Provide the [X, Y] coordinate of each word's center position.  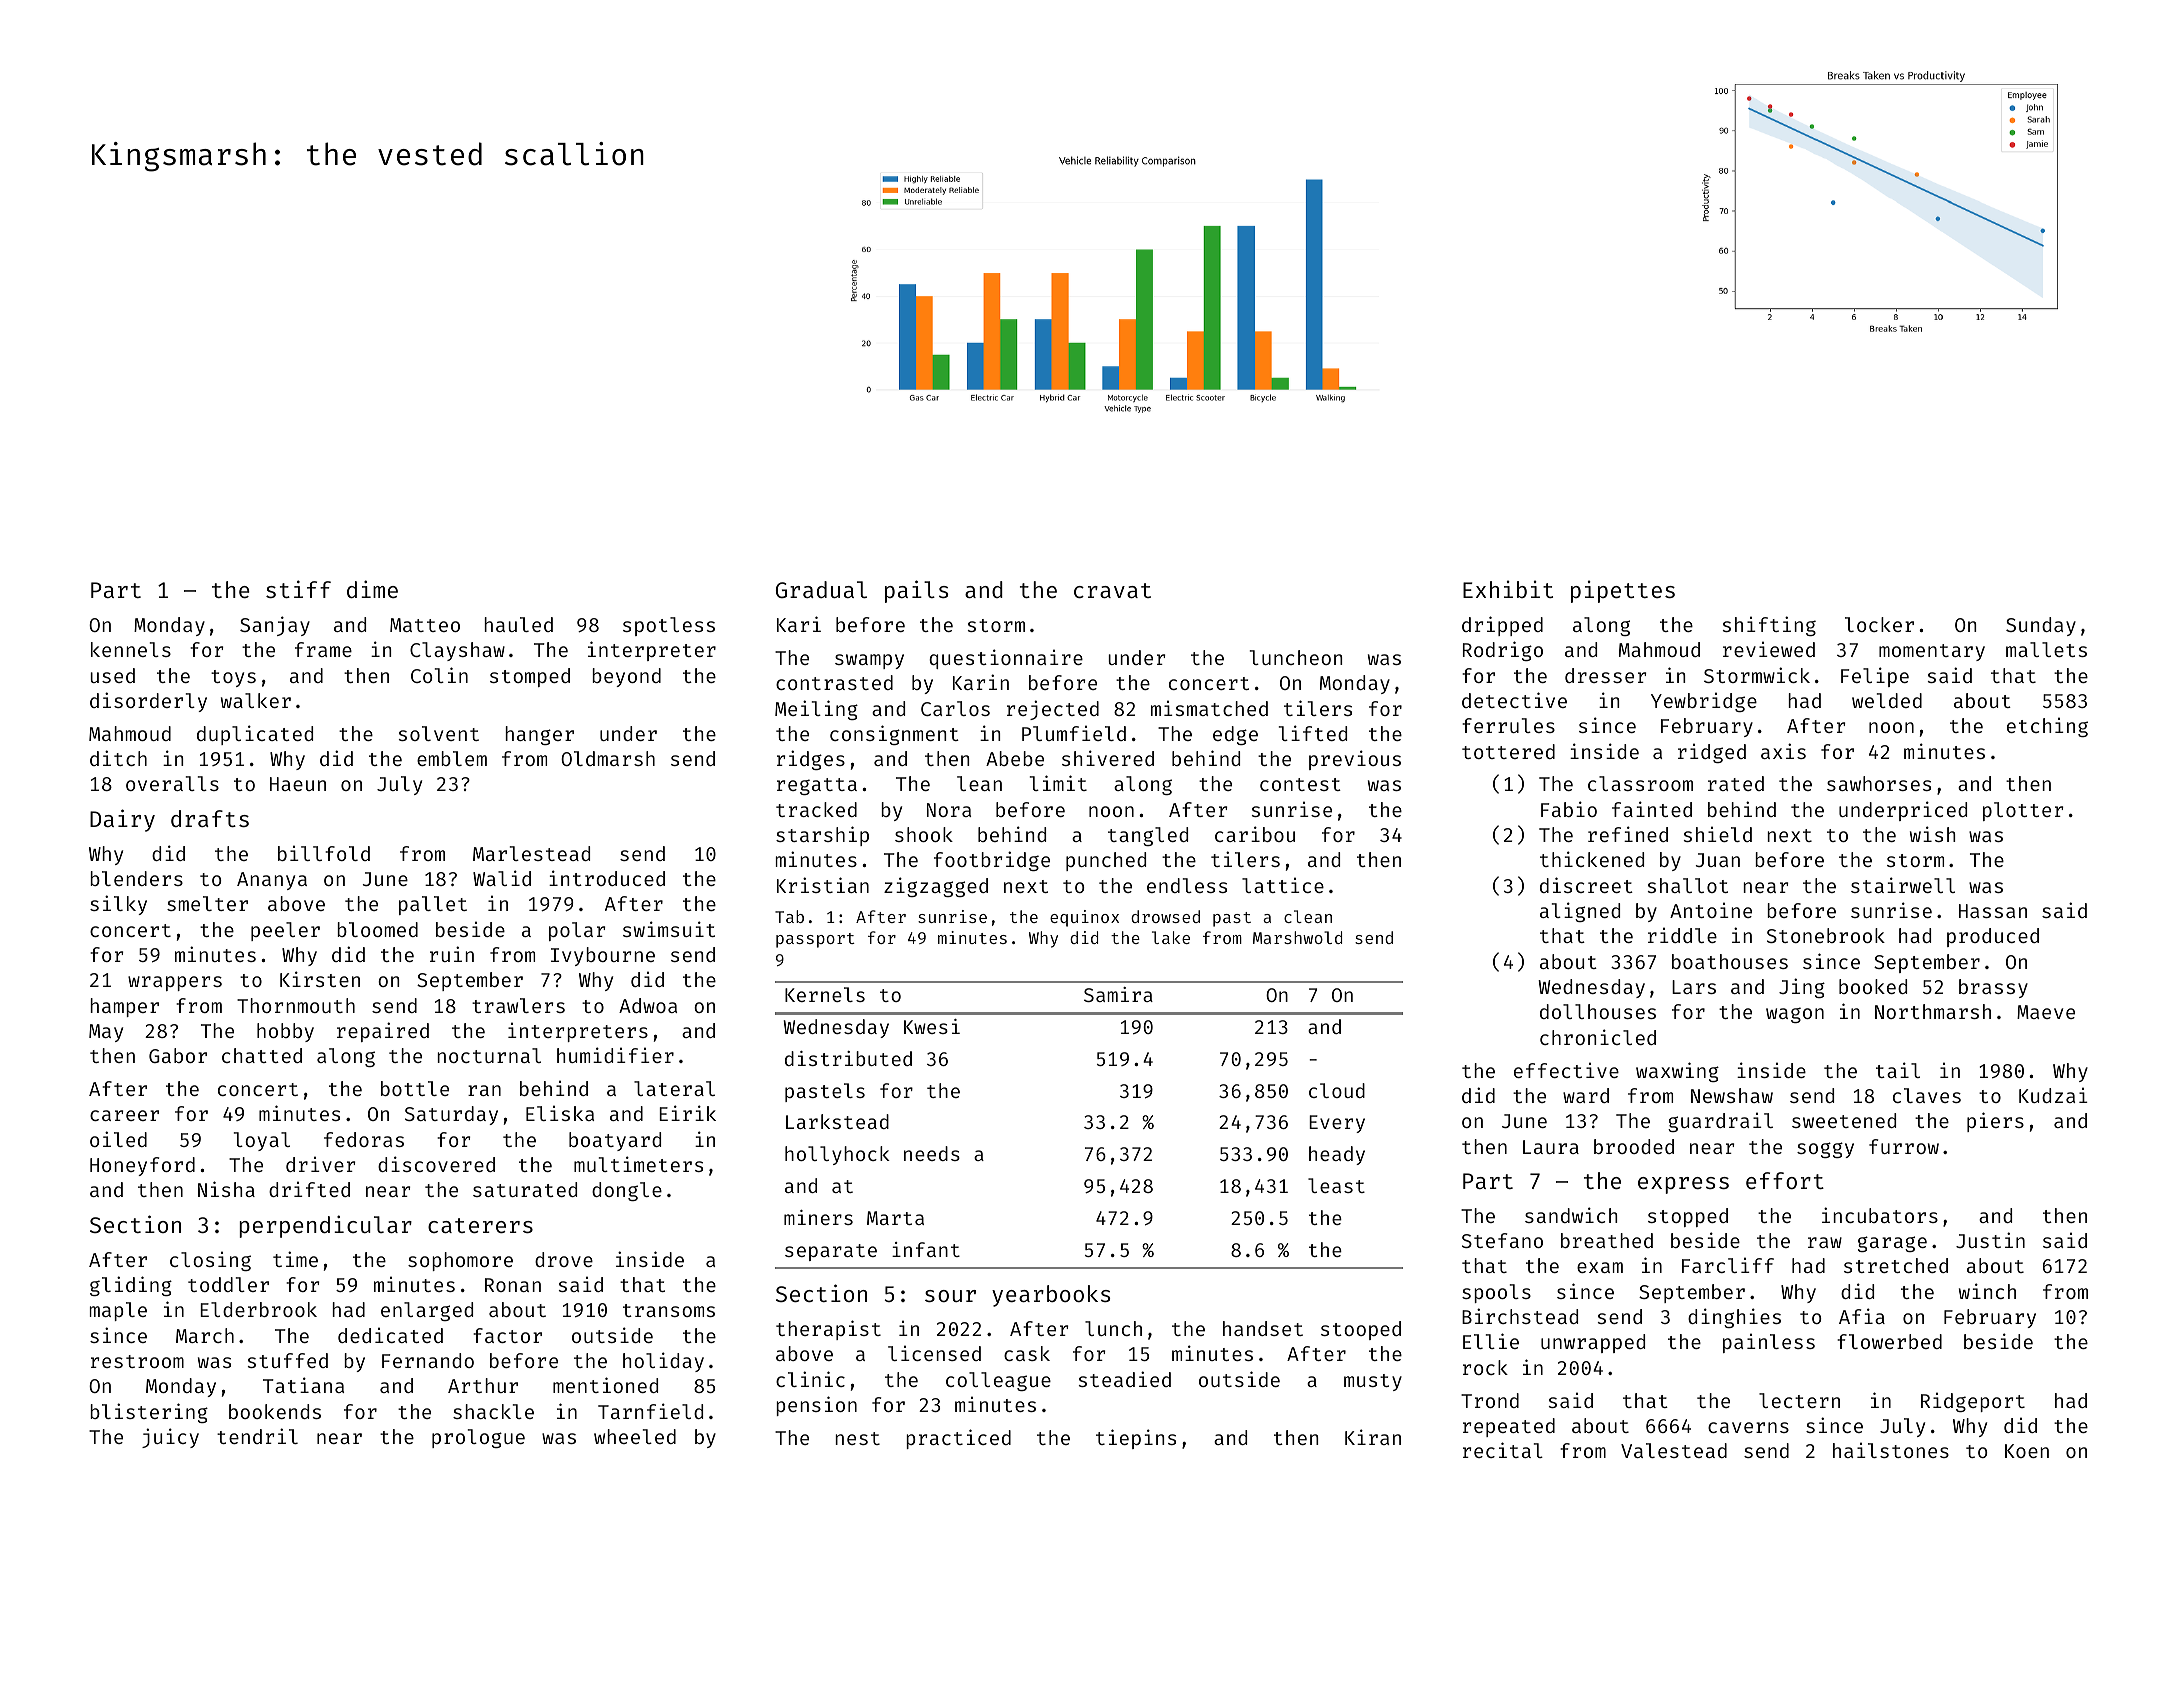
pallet [433, 905]
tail [1898, 1070]
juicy [170, 1438]
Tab [789, 916]
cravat [1112, 590]
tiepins [1136, 1439]
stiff [298, 589]
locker [1879, 624]
